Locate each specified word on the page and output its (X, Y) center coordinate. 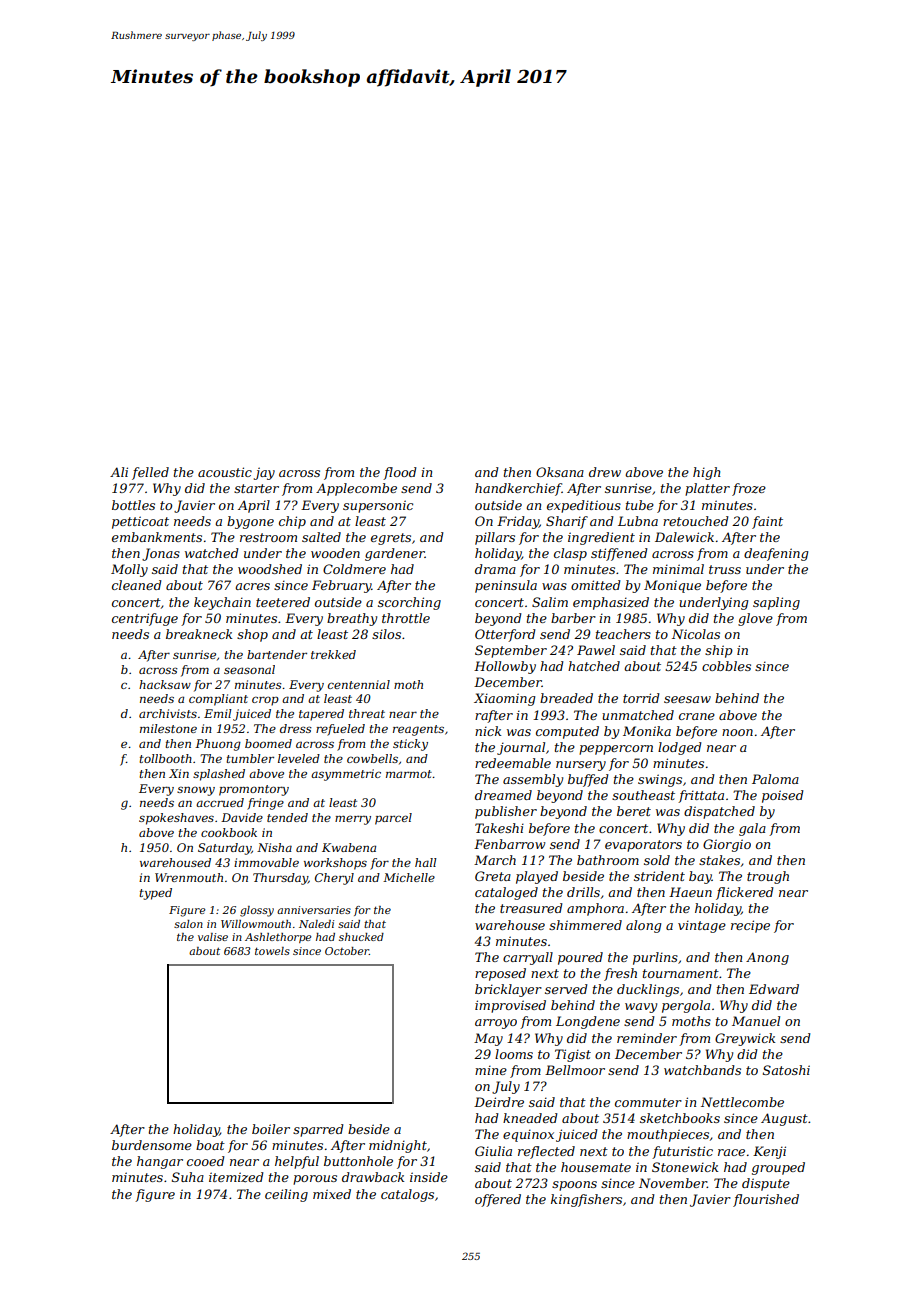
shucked (361, 937)
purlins (655, 958)
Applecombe (356, 489)
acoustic (225, 472)
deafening (776, 554)
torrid (641, 698)
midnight (398, 1146)
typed (155, 894)
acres (252, 586)
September (511, 651)
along (643, 926)
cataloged (506, 893)
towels (272, 951)
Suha (188, 1177)
